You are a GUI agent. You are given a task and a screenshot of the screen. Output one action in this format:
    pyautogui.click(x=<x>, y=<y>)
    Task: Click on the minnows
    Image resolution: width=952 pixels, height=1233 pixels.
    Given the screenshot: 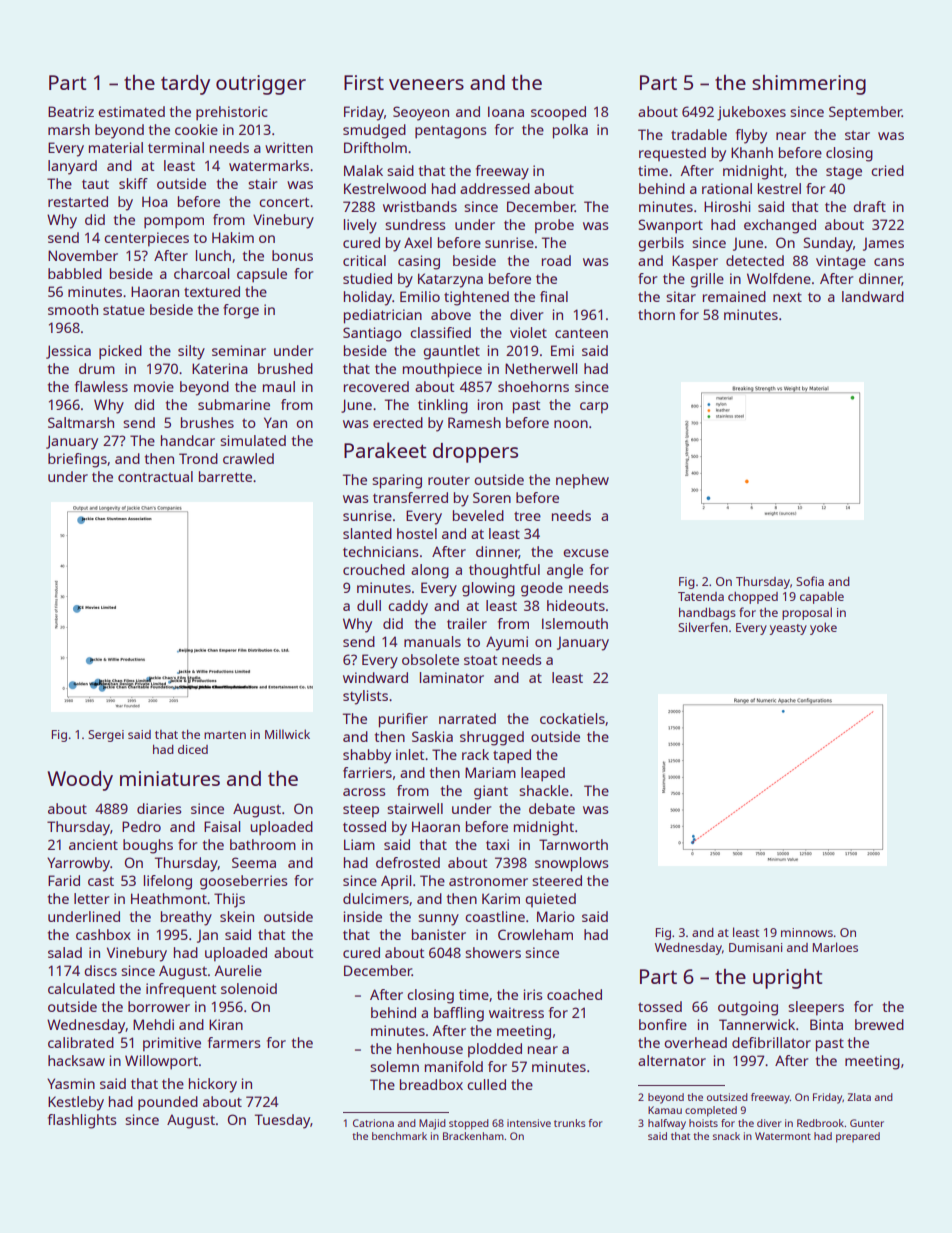 What is the action you would take?
    pyautogui.click(x=807, y=932)
